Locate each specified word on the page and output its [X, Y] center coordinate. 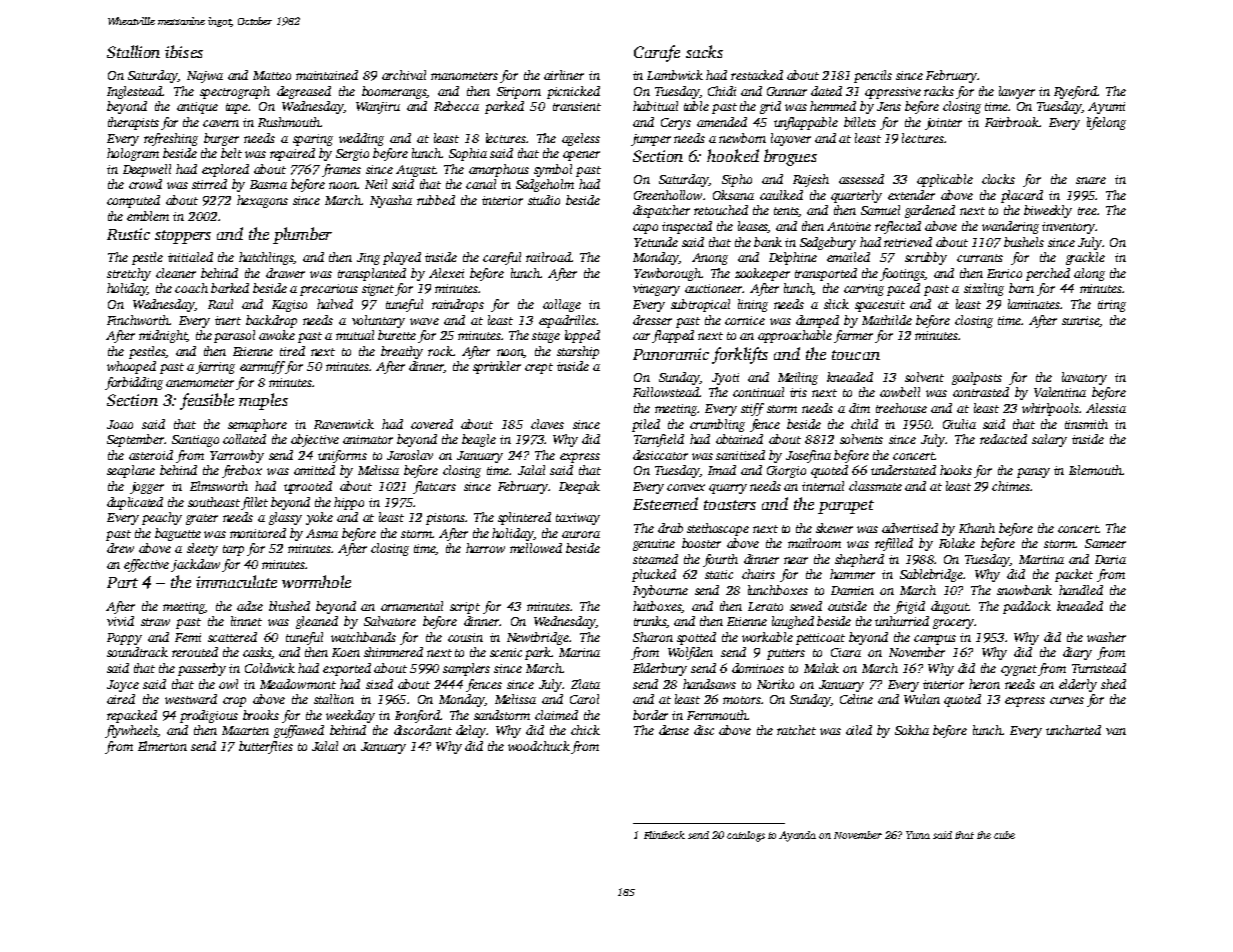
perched [1048, 274]
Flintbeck [664, 835]
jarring [215, 368]
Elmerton [162, 746]
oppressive [893, 93]
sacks [704, 51]
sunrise [1081, 321]
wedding [361, 139]
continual [758, 392]
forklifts [740, 355]
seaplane [131, 471]
